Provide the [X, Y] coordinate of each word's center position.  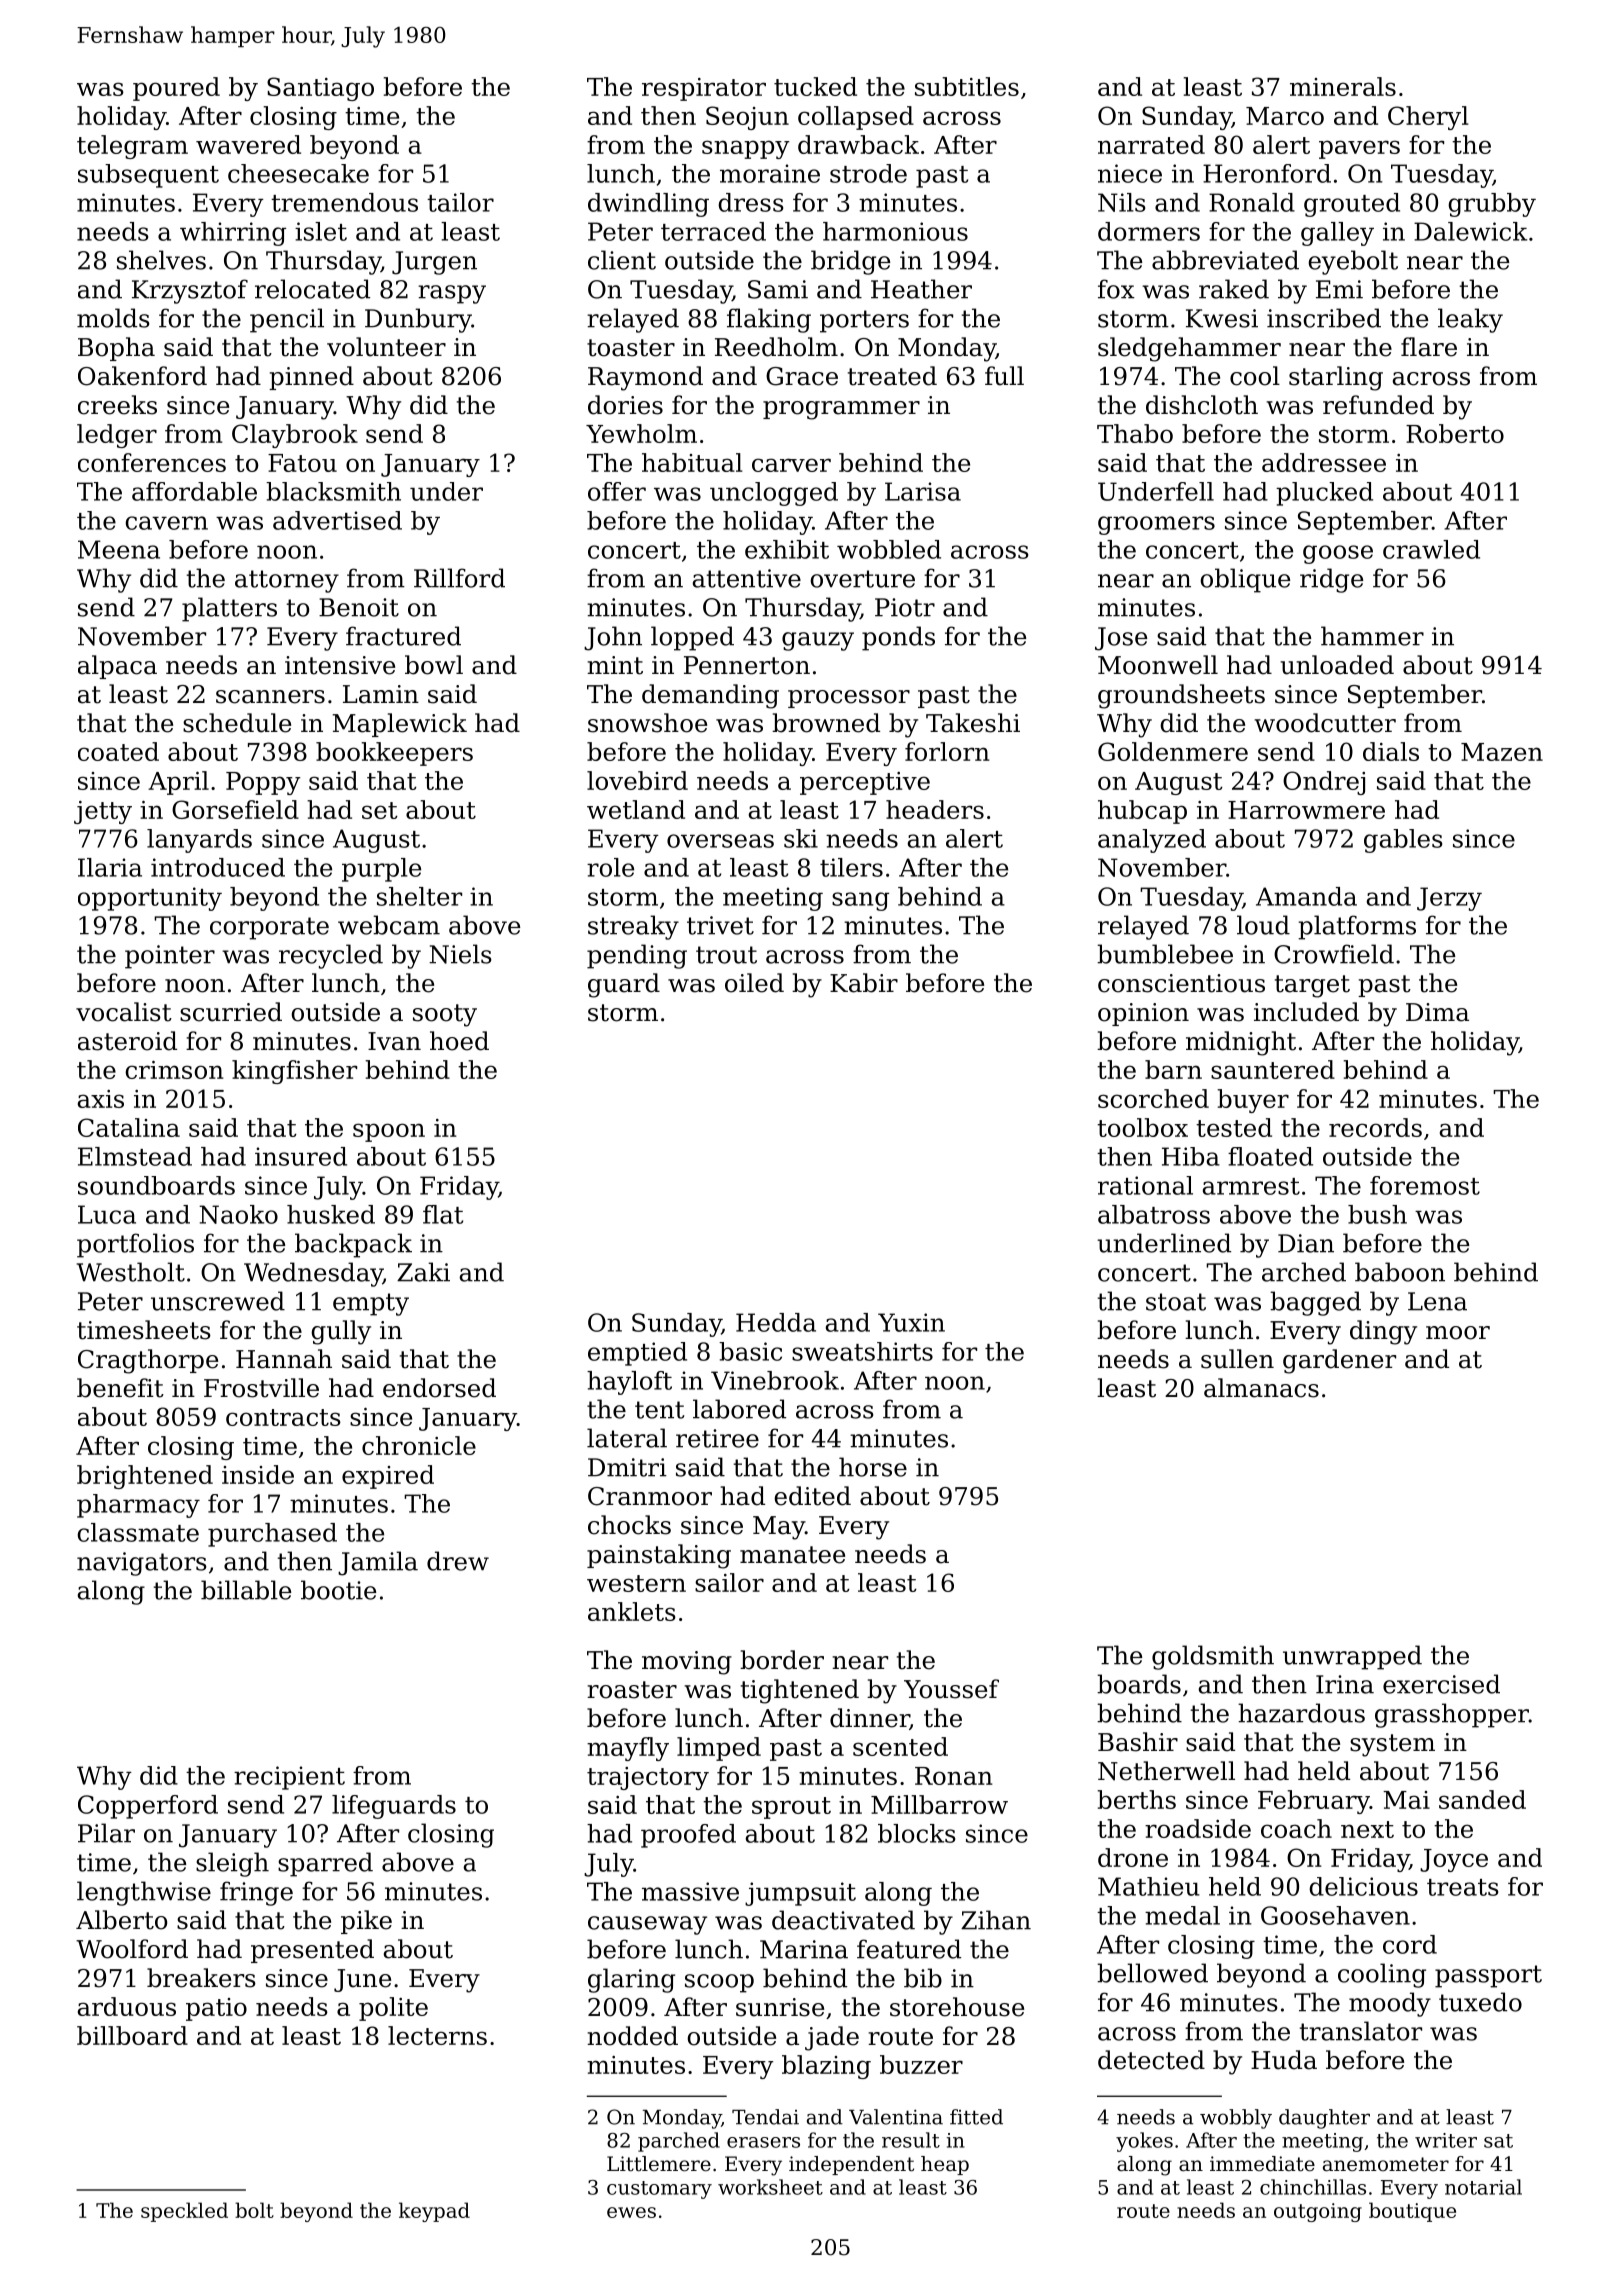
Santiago [320, 89]
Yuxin [911, 1322]
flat [443, 1214]
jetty [103, 812]
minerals [1343, 86]
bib [923, 1978]
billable [246, 1590]
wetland [636, 809]
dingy [1383, 1332]
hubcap [1142, 812]
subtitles [967, 86]
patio [216, 2009]
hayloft [629, 1383]
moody [1390, 2004]
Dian [1306, 1243]
